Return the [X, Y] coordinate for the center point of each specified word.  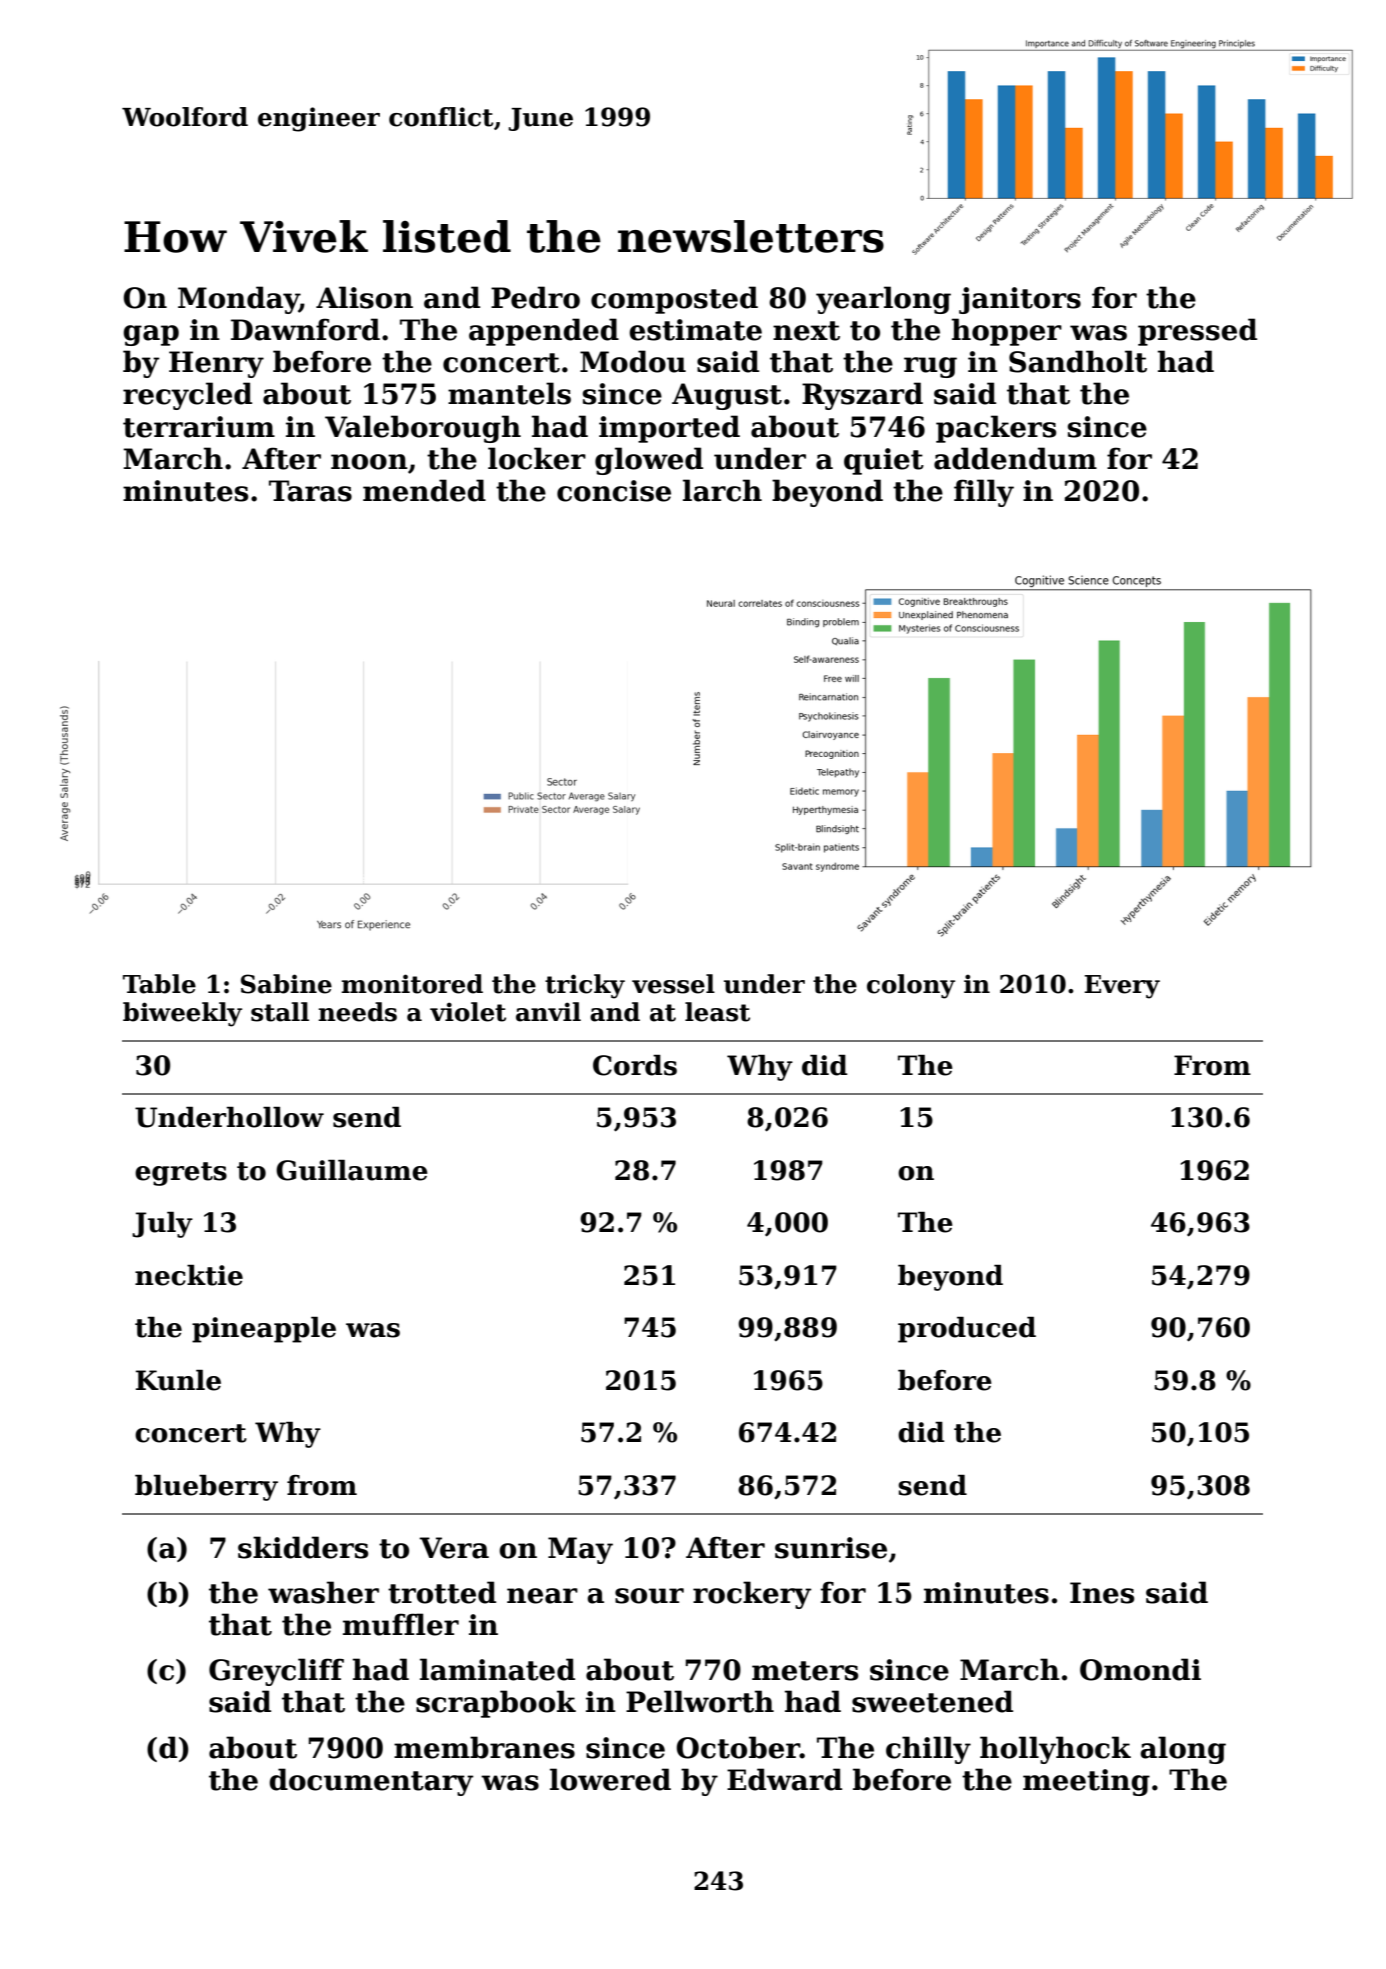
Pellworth [700, 1701]
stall [280, 1012]
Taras [310, 491]
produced [967, 1330]
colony [911, 986]
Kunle [178, 1380]
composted [674, 300]
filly [984, 493]
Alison [364, 297]
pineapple [264, 1330]
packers [996, 429]
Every [1122, 987]
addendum [1015, 458]
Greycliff [276, 1672]
